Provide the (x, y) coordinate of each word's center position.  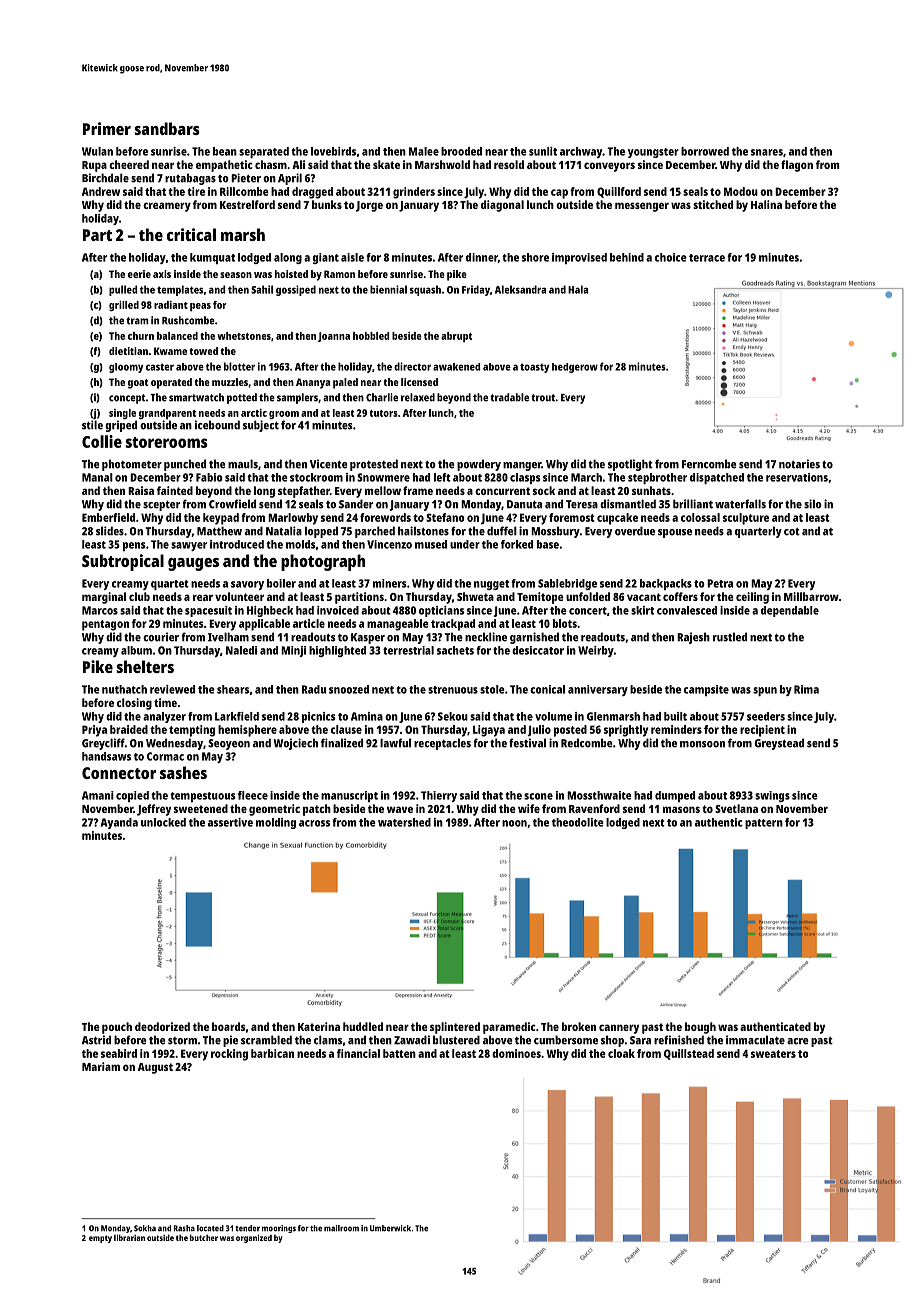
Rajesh (693, 638)
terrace (707, 258)
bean (225, 151)
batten (399, 1053)
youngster (653, 153)
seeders (766, 716)
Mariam (101, 1066)
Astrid (96, 1040)
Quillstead (689, 1054)
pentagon (105, 625)
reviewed (172, 689)
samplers (297, 398)
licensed (419, 382)
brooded (461, 151)
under (465, 544)
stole (492, 689)
